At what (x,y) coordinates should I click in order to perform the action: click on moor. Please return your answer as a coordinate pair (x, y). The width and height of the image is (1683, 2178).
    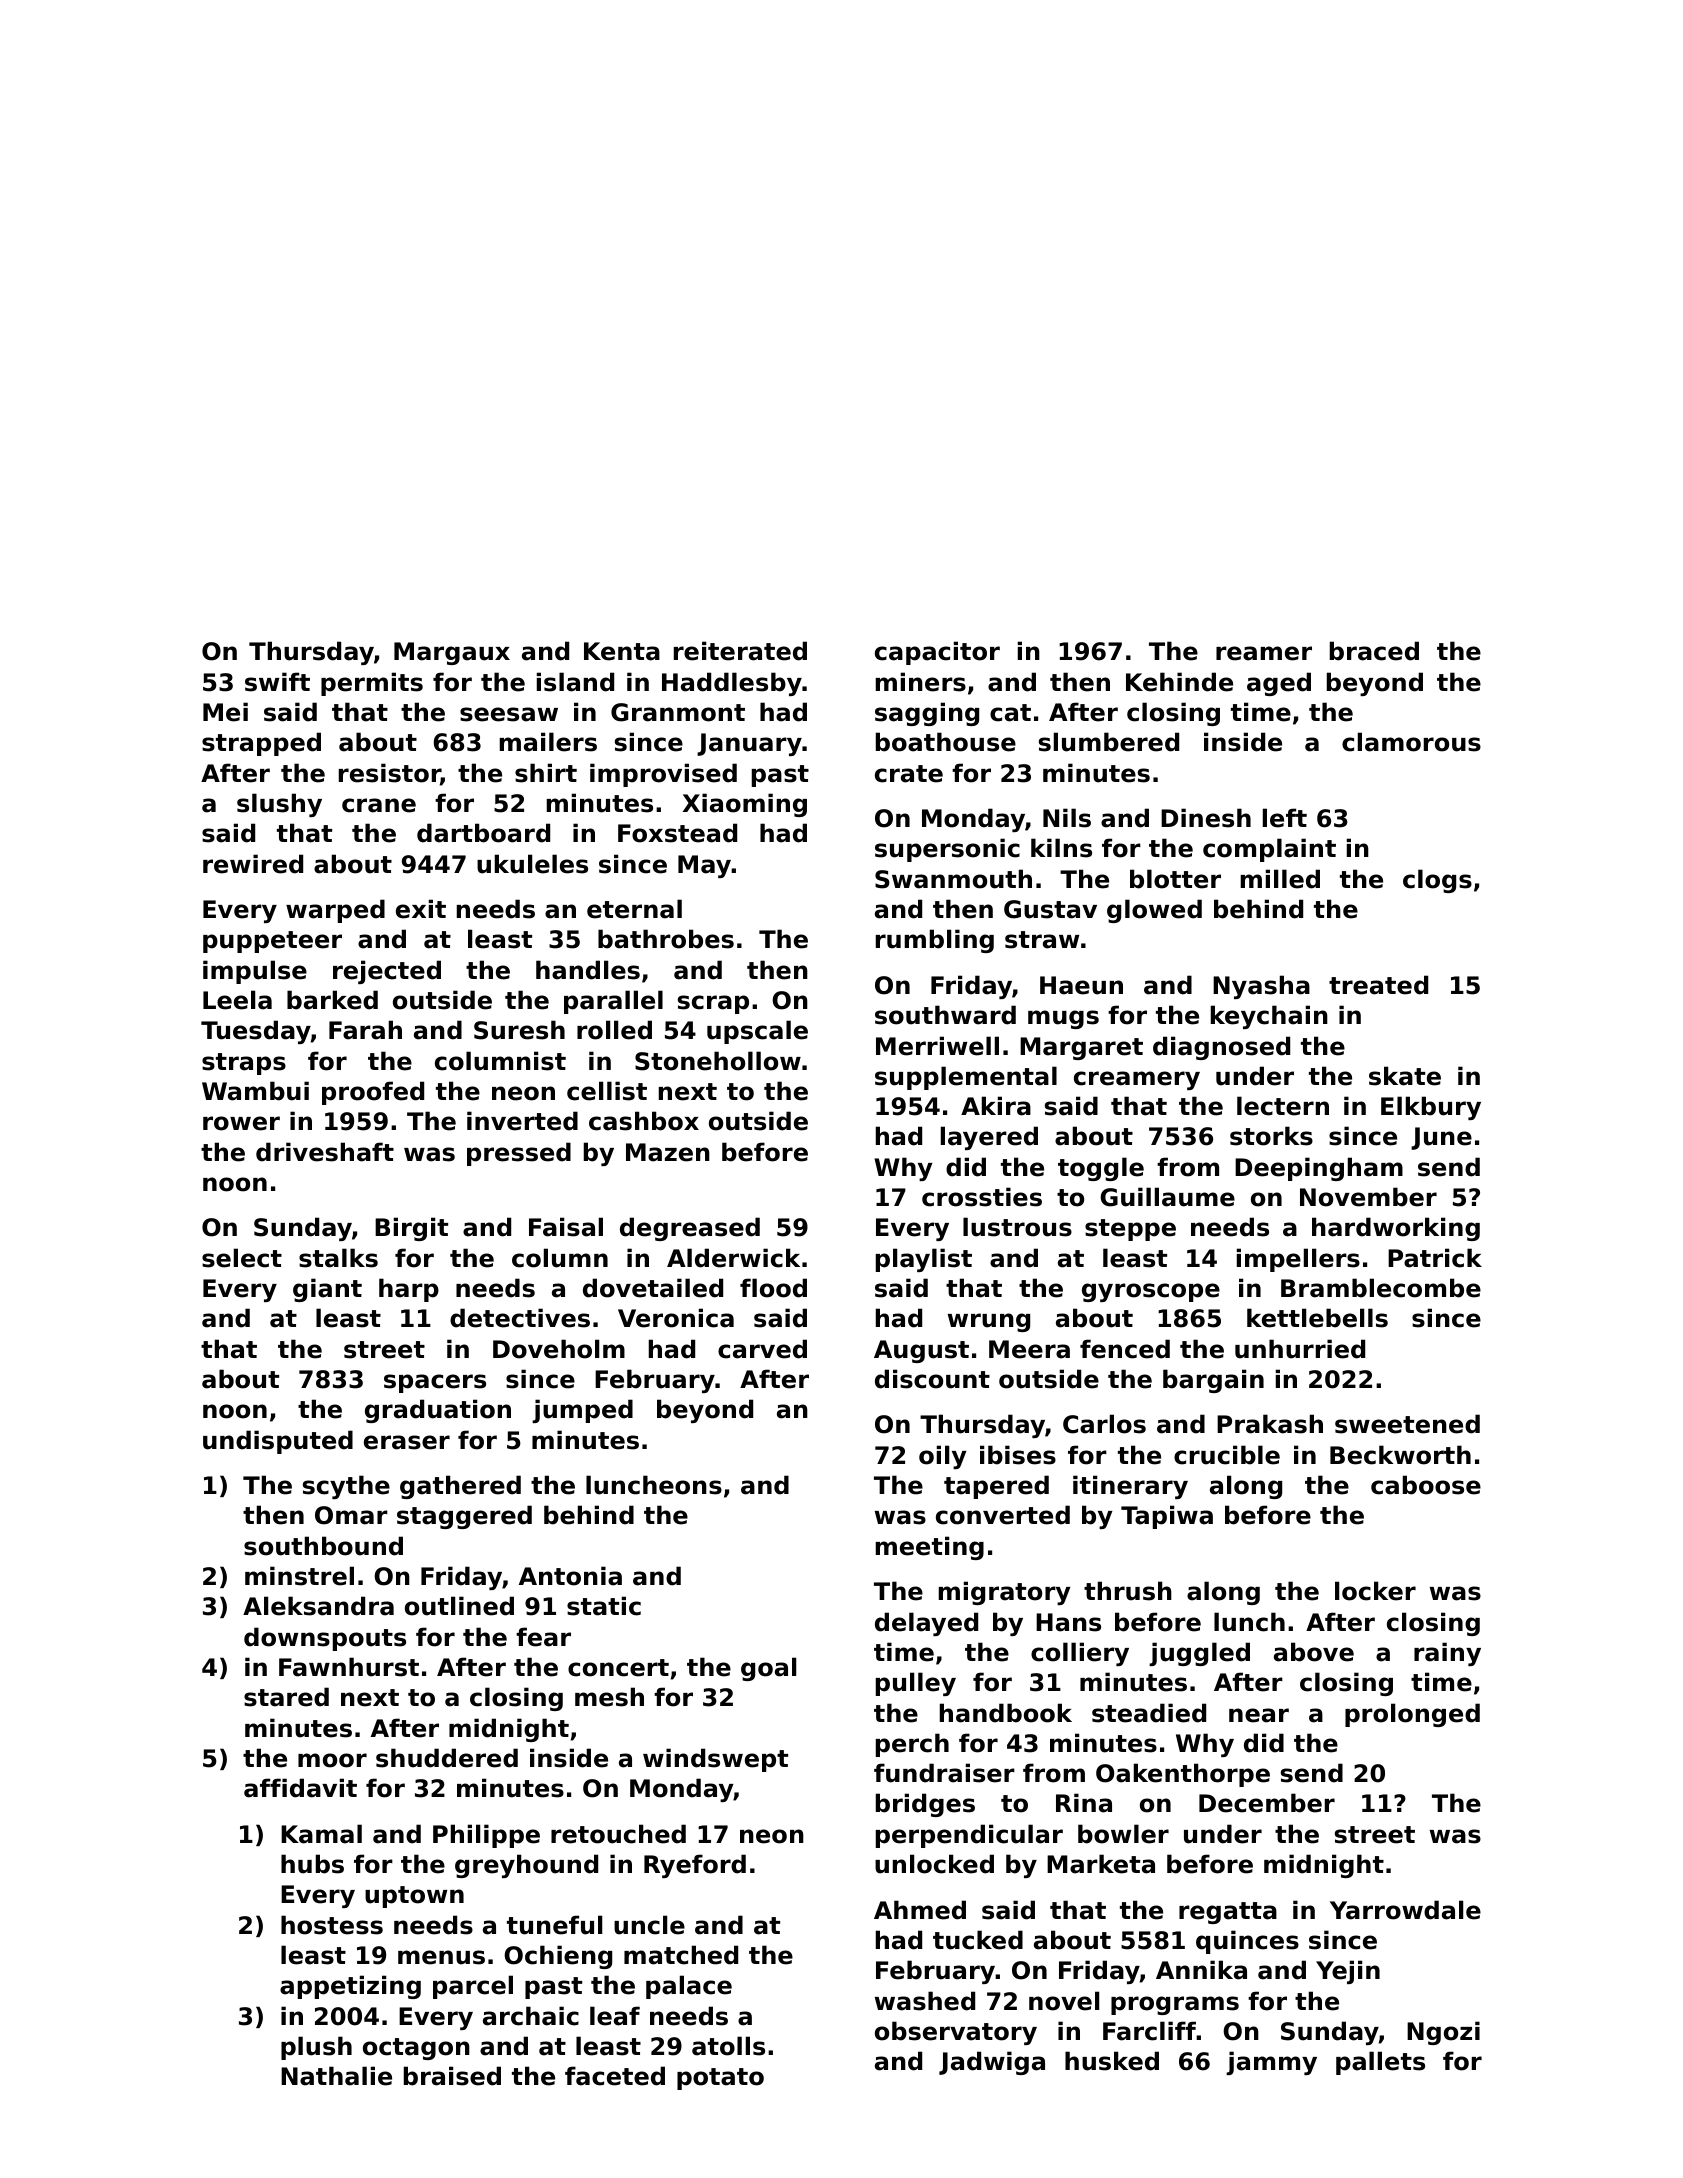
    Looking at the image, I should click on (332, 1760).
